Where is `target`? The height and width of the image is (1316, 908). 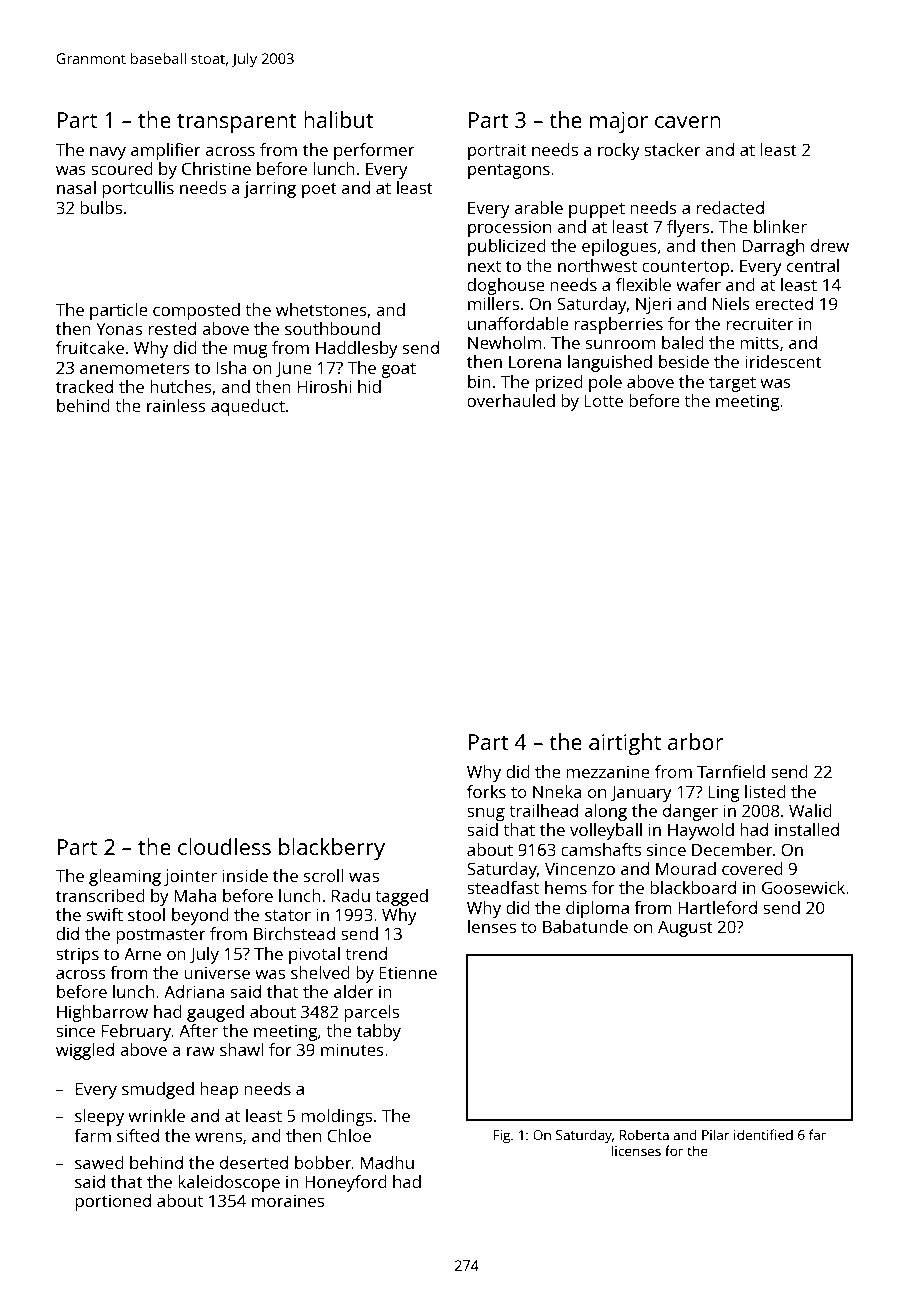 target is located at coordinates (732, 384).
